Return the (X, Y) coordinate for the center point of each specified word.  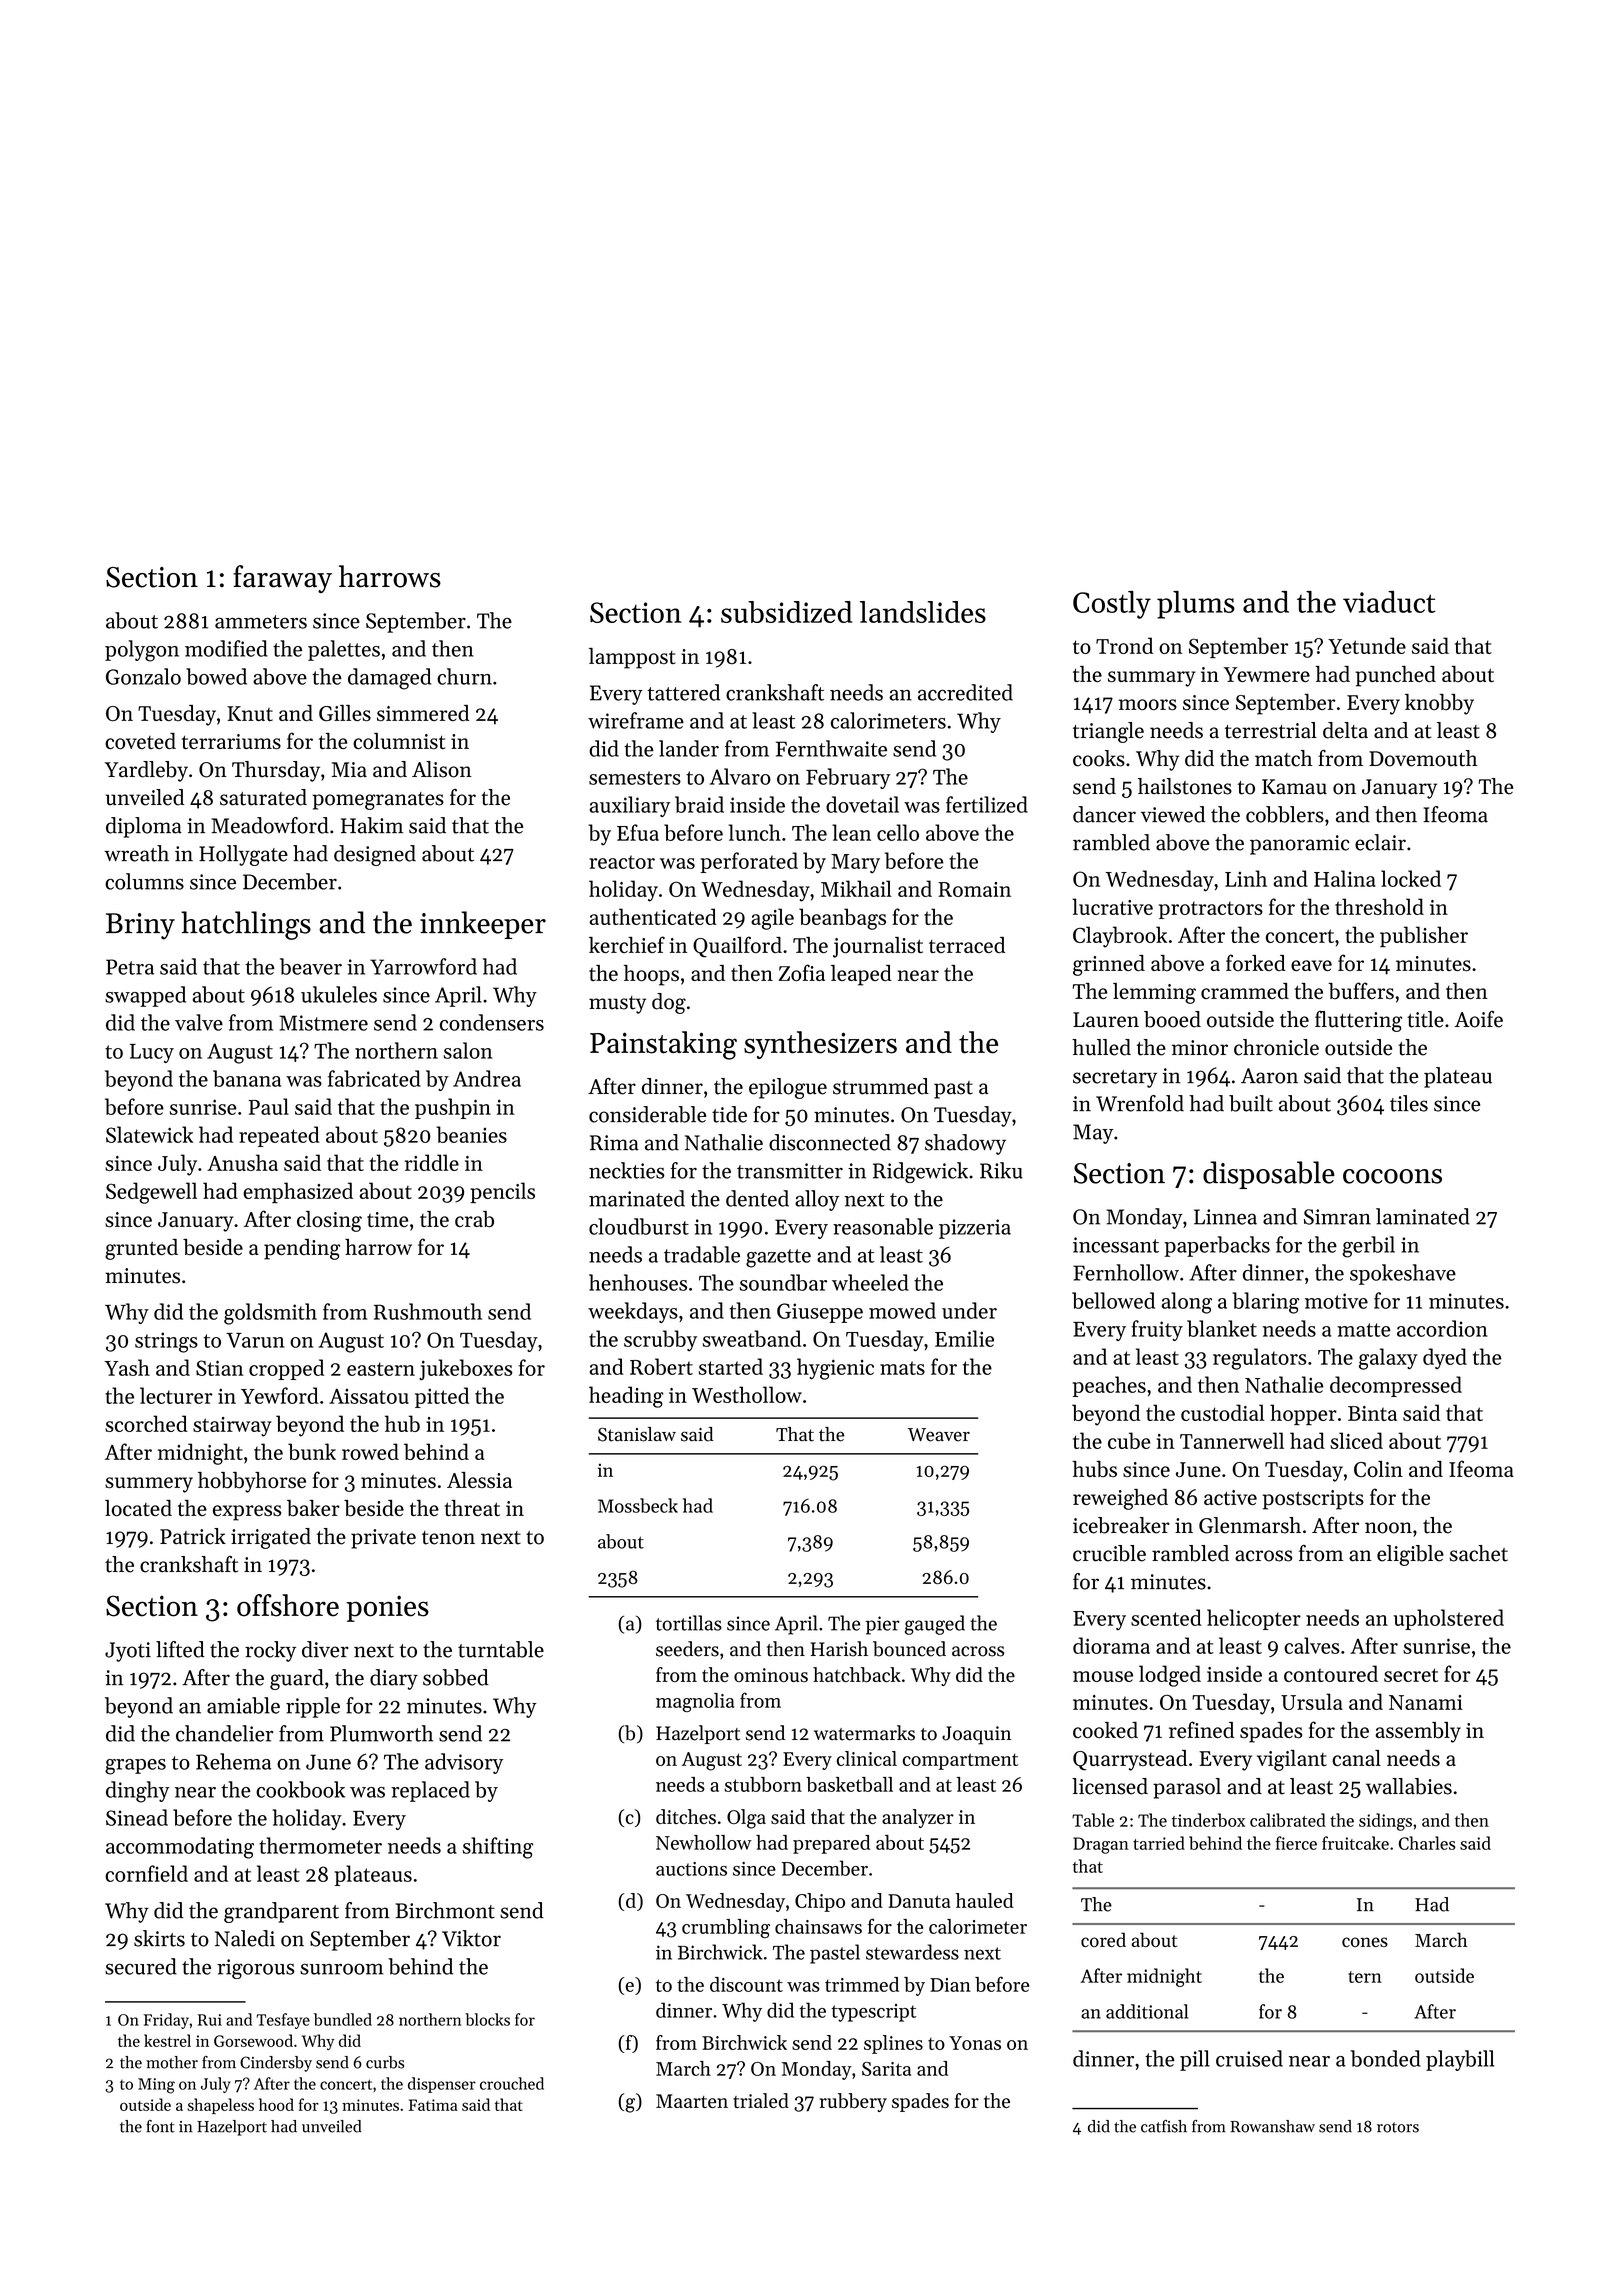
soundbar (783, 1282)
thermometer (320, 1845)
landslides (923, 612)
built (1251, 1103)
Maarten (692, 2101)
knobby (1439, 704)
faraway (282, 579)
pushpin (453, 1108)
